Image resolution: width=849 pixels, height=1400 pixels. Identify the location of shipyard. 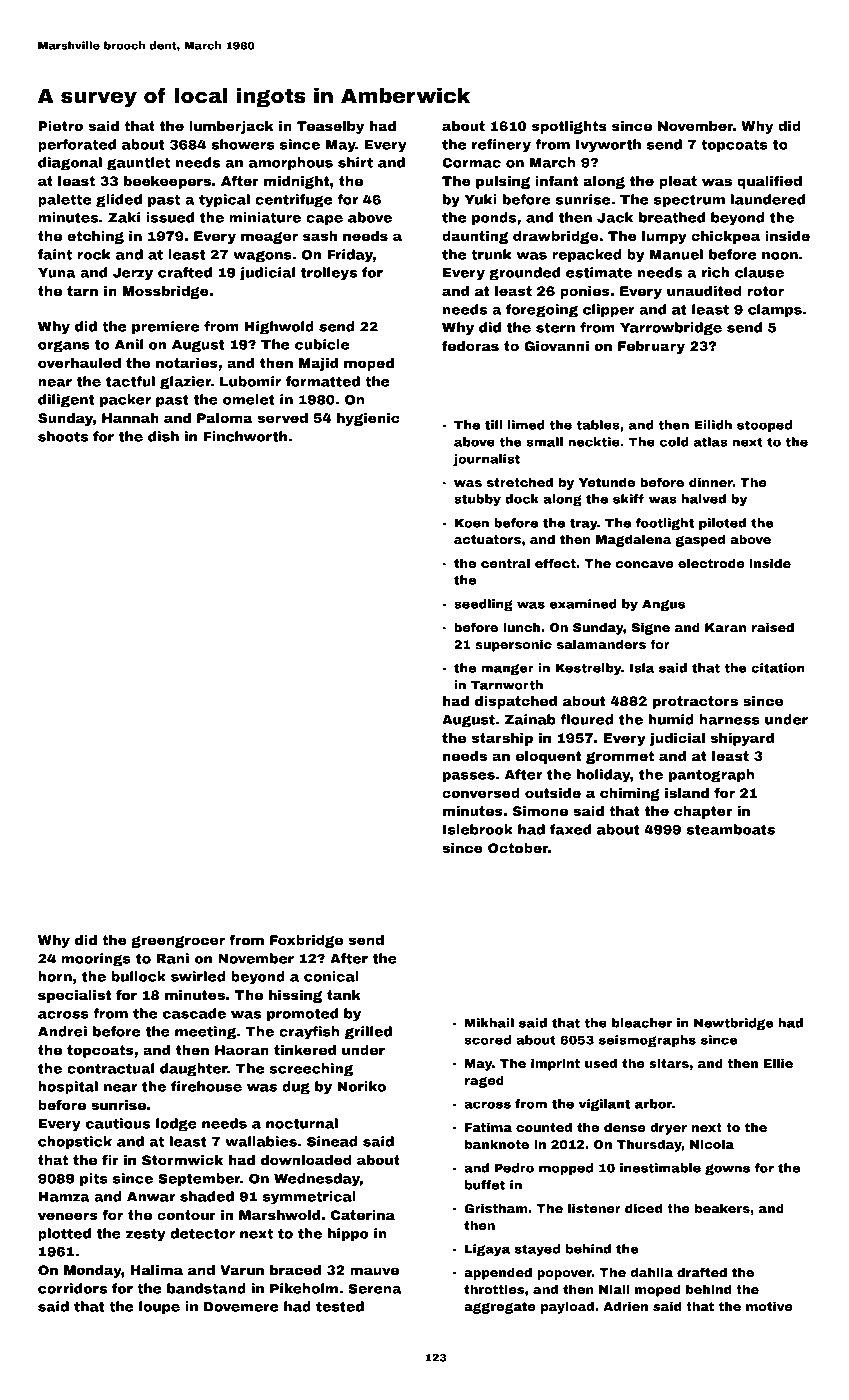
(742, 739).
